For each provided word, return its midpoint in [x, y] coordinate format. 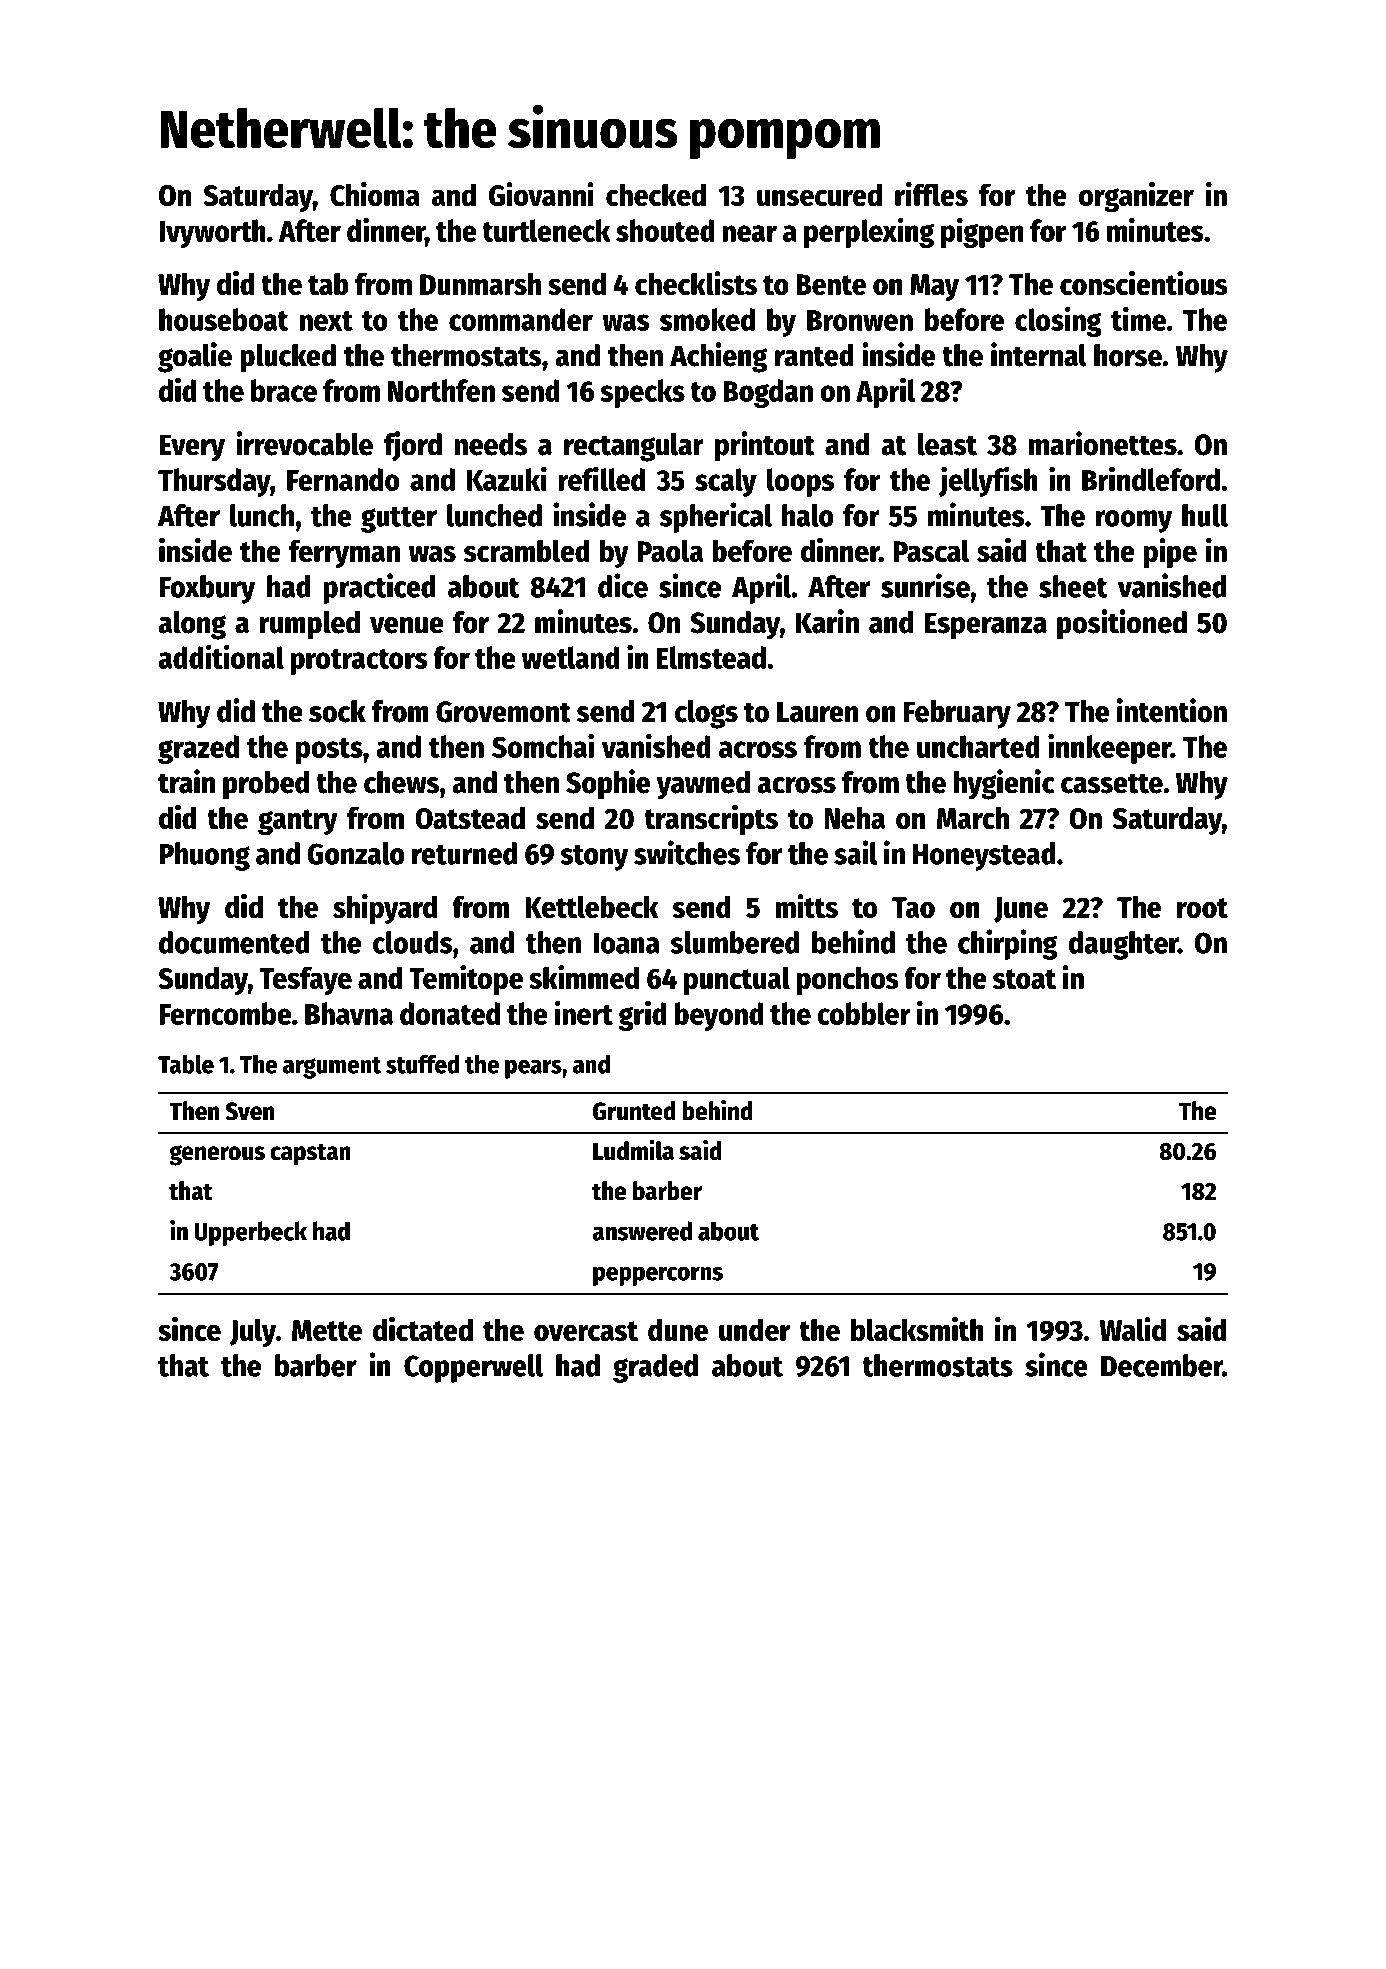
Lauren [817, 712]
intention [1172, 710]
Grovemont [503, 712]
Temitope [466, 980]
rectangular [634, 447]
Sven [249, 1111]
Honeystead [984, 856]
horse [1128, 355]
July [253, 1332]
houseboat [224, 319]
